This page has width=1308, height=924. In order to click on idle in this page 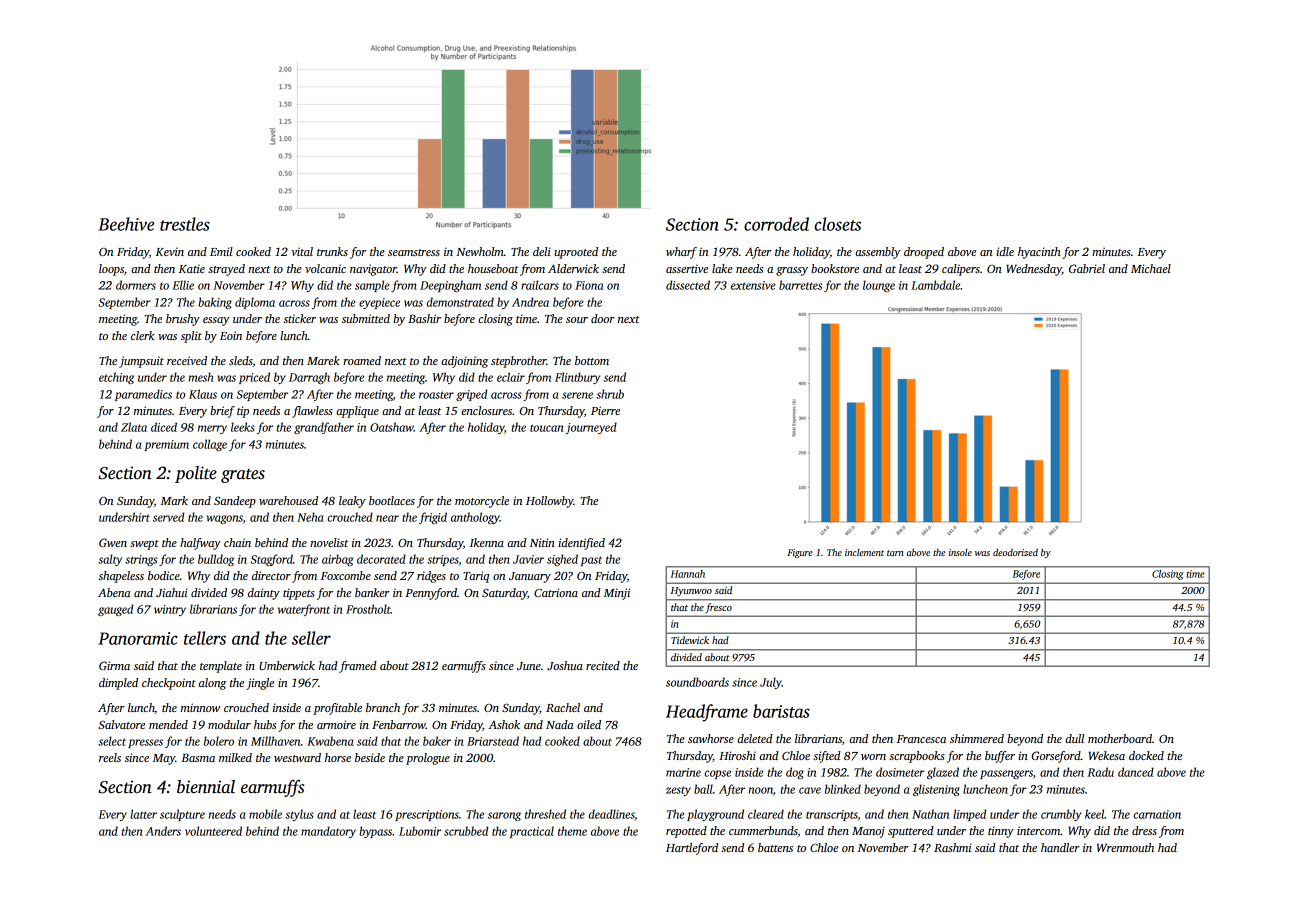, I will do `click(1005, 251)`.
